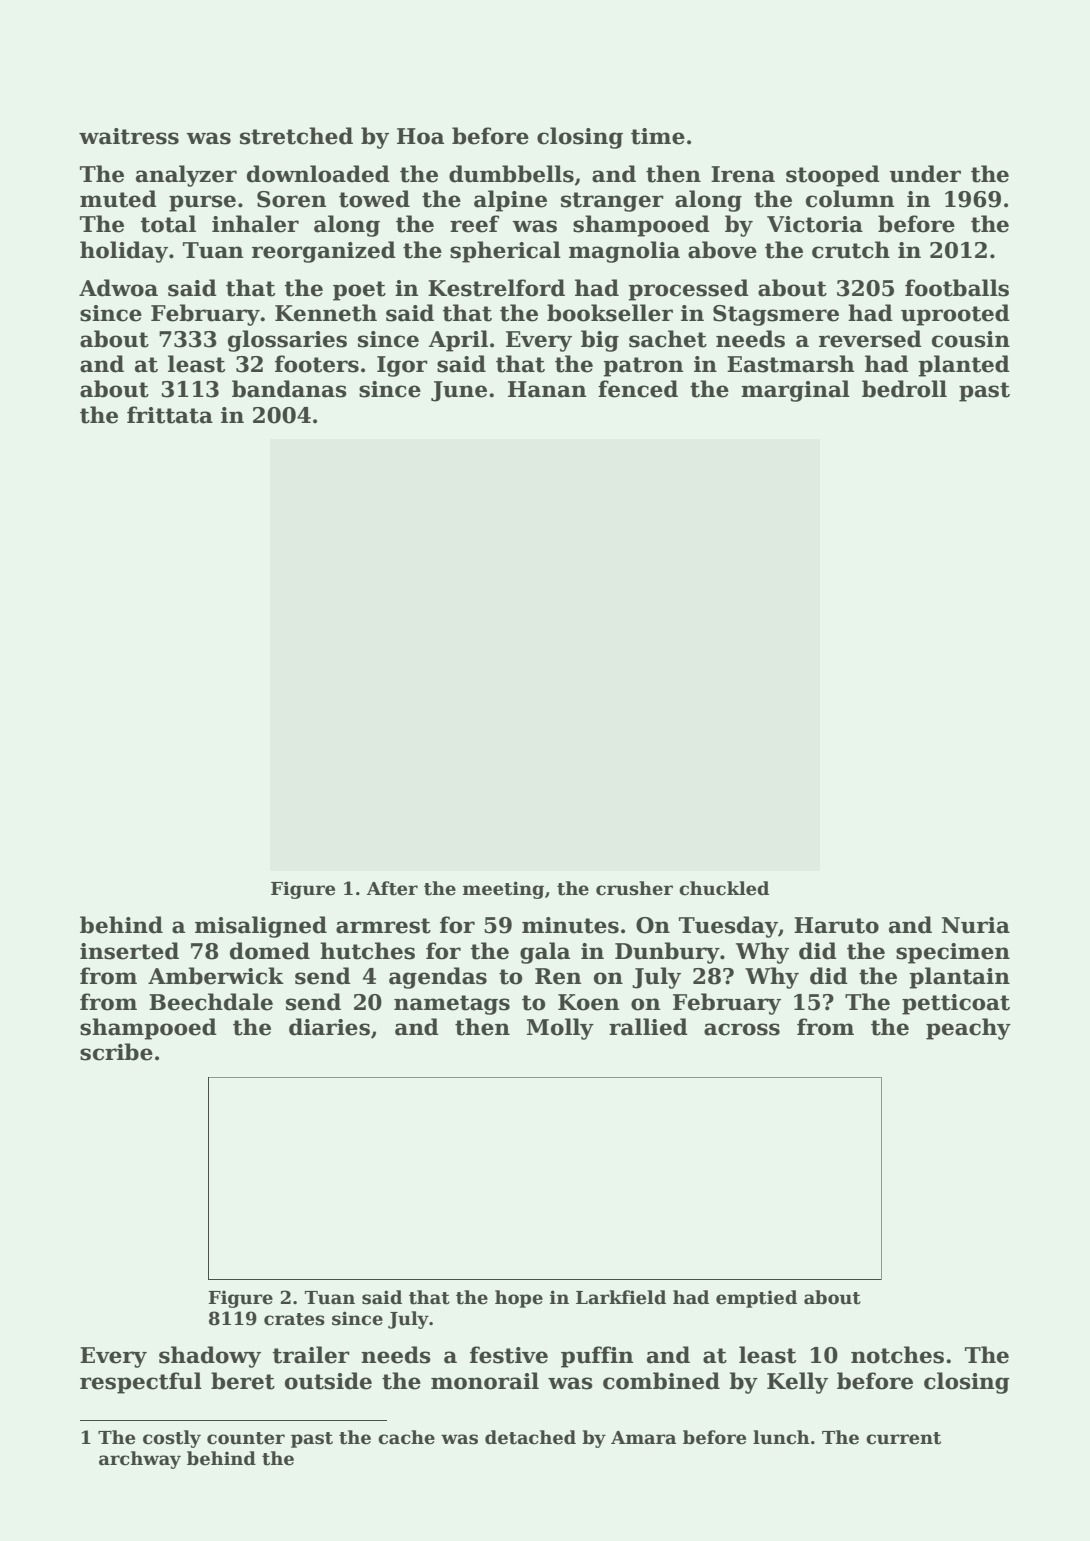 This image has width=1090, height=1541. What do you see at coordinates (420, 136) in the image?
I see `Hoa` at bounding box center [420, 136].
